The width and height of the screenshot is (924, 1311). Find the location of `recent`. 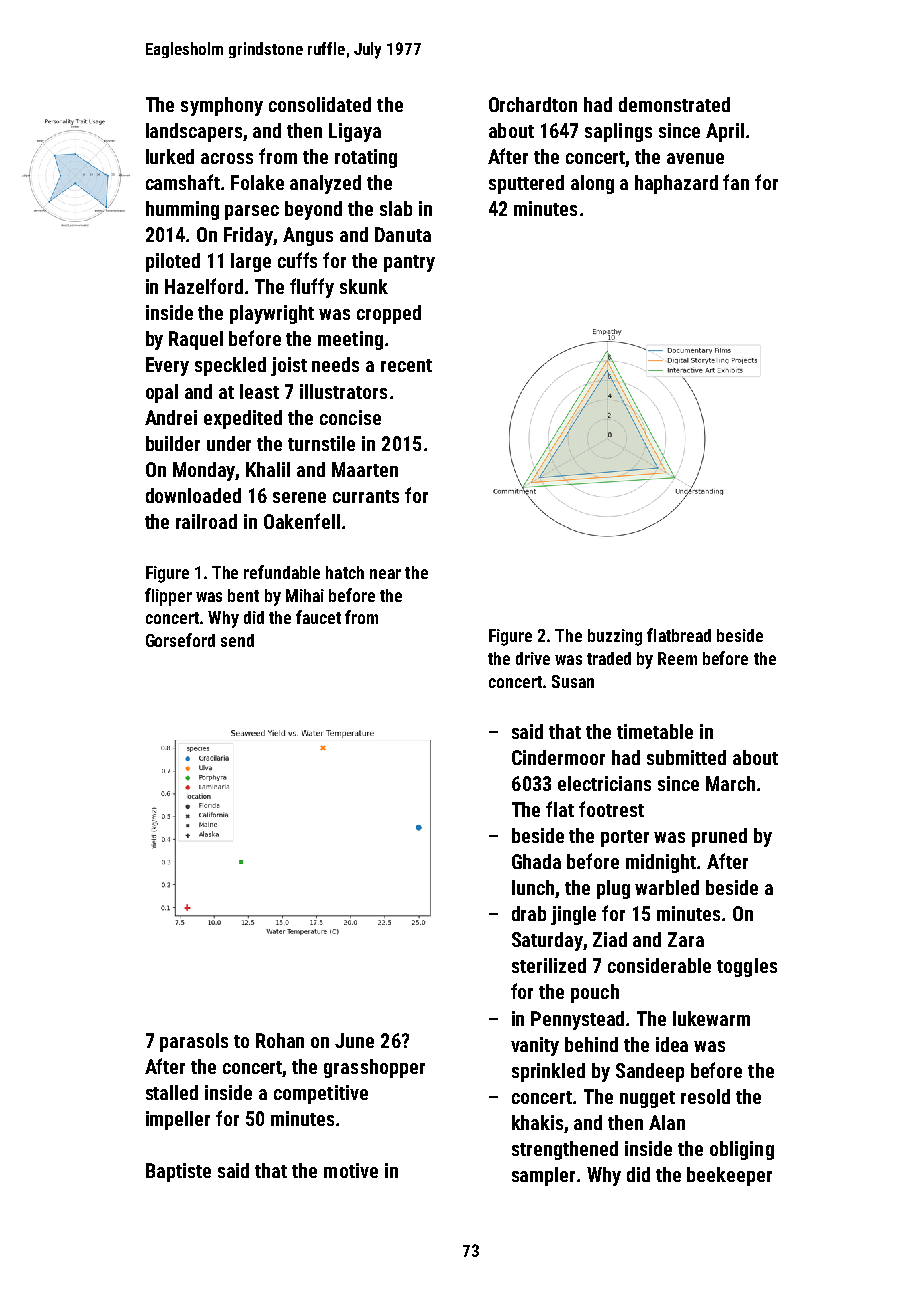

recent is located at coordinates (406, 365).
